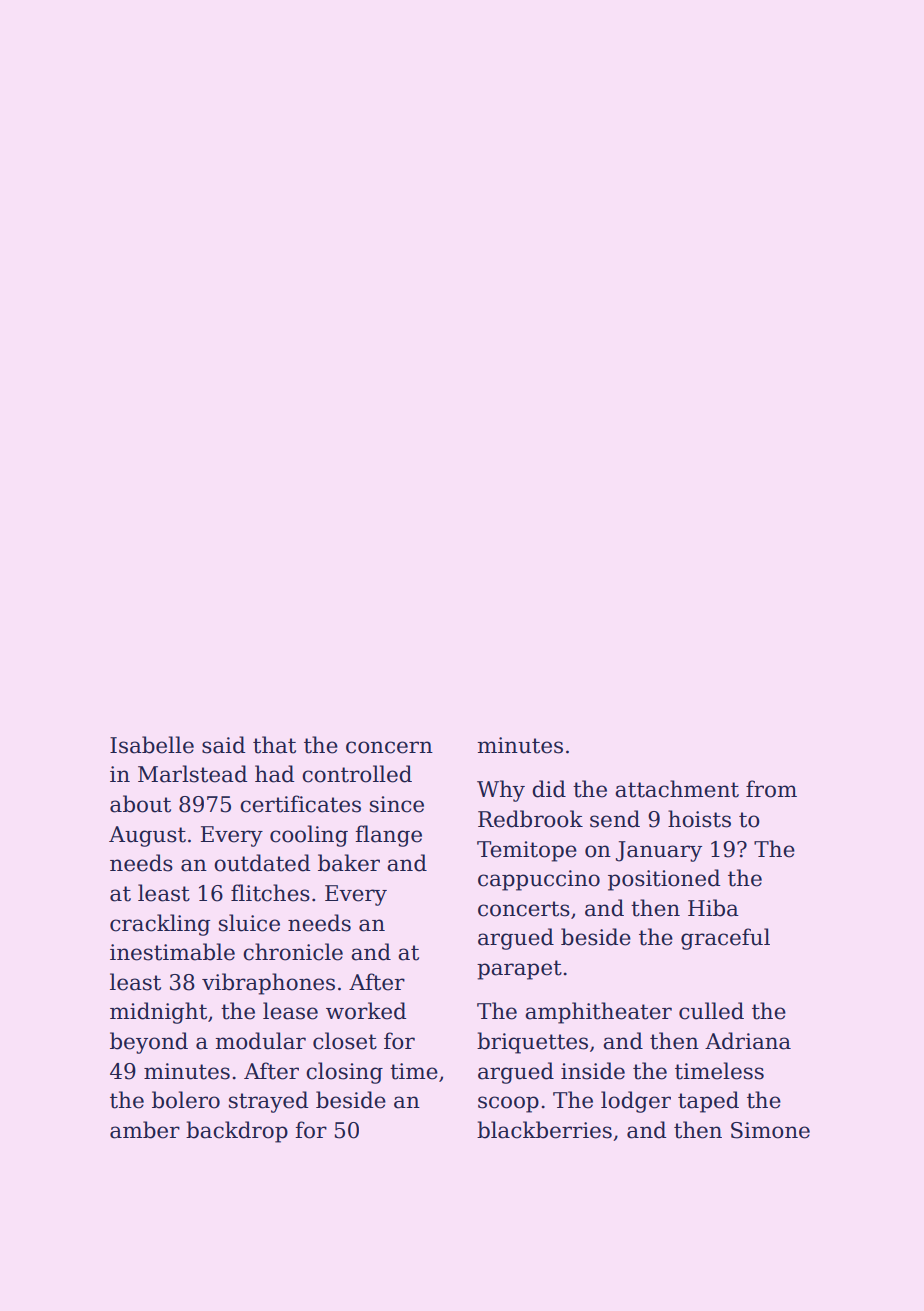  Describe the element at coordinates (349, 863) in the page. I see `baker` at that location.
